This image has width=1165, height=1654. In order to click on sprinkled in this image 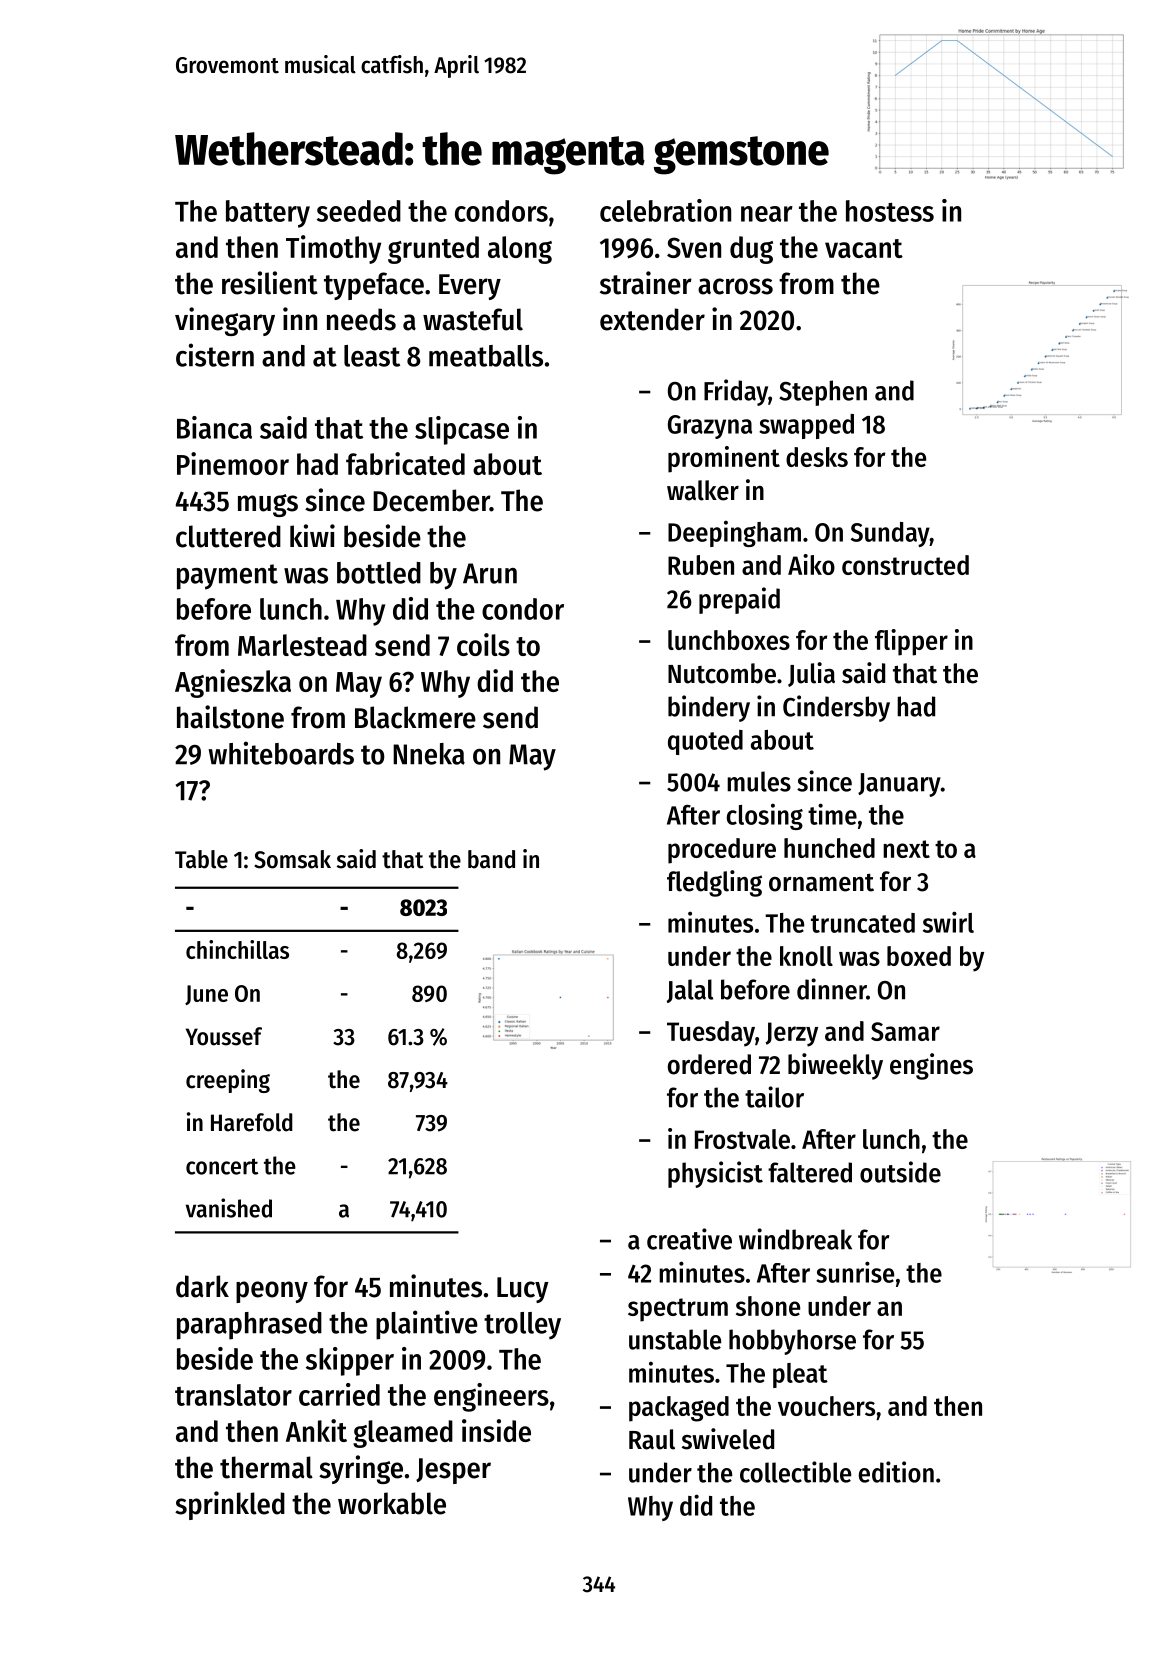, I will do `click(230, 1505)`.
